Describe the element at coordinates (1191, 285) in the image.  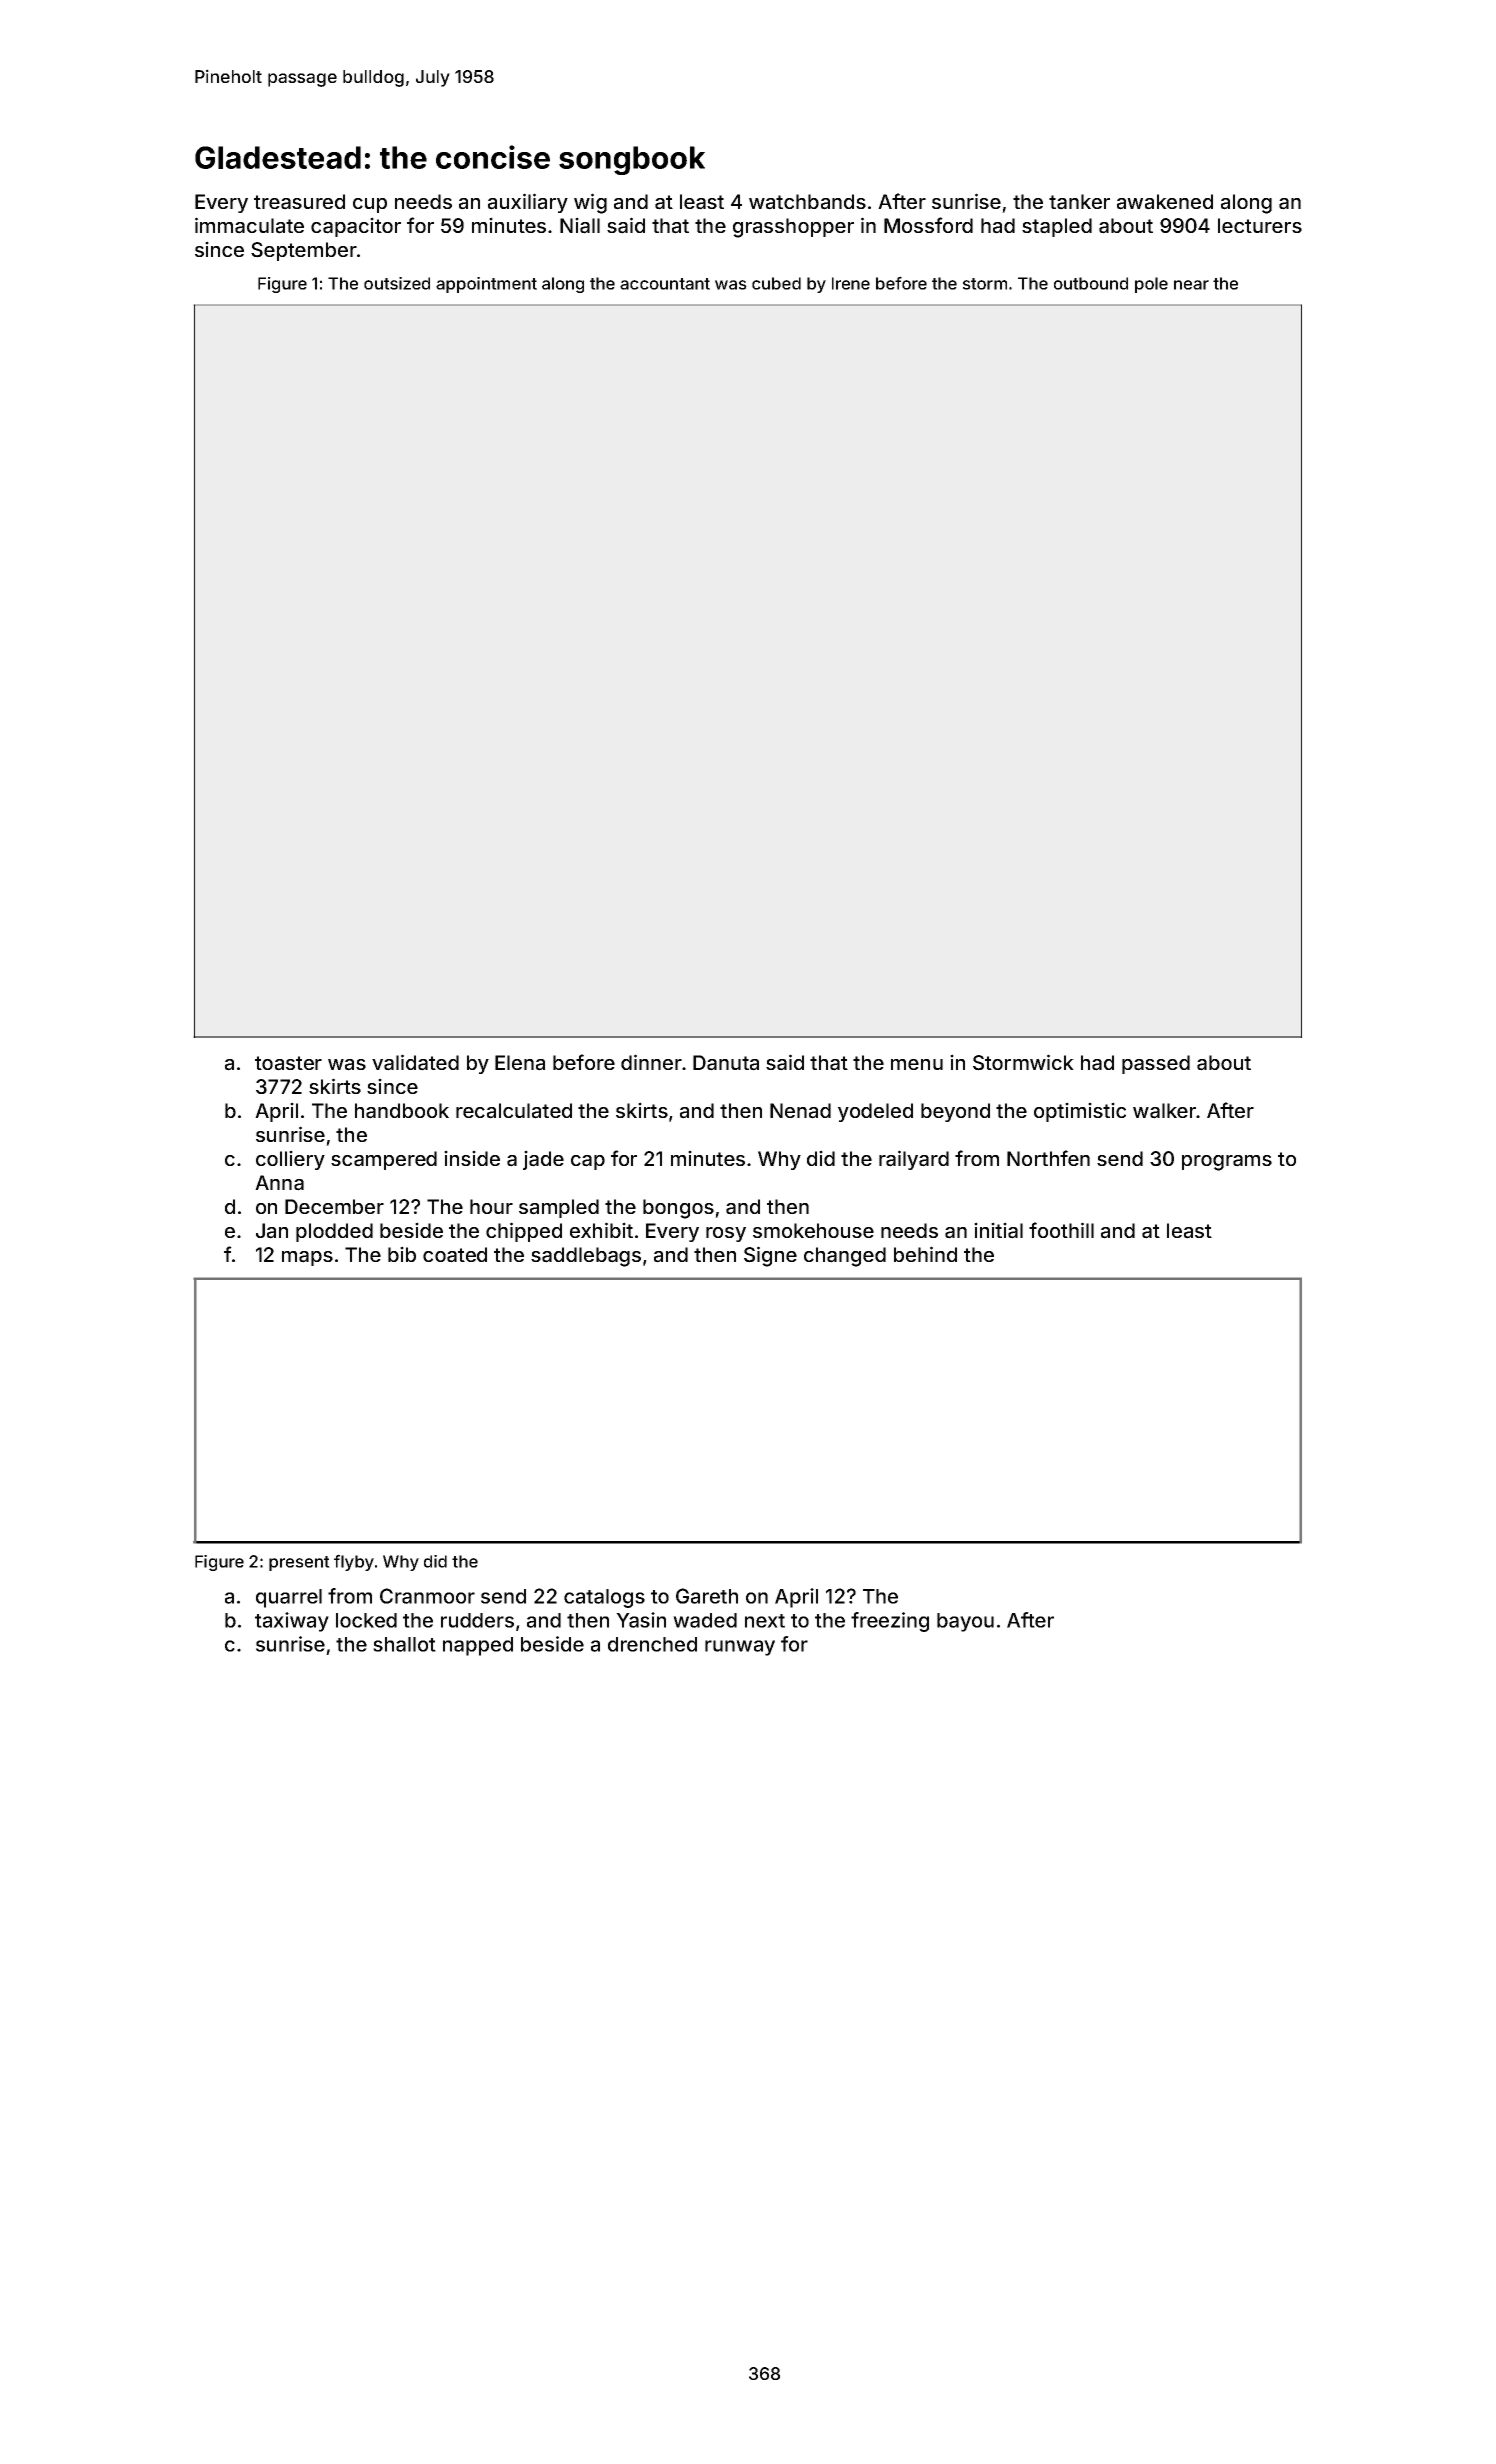
I see `near` at that location.
